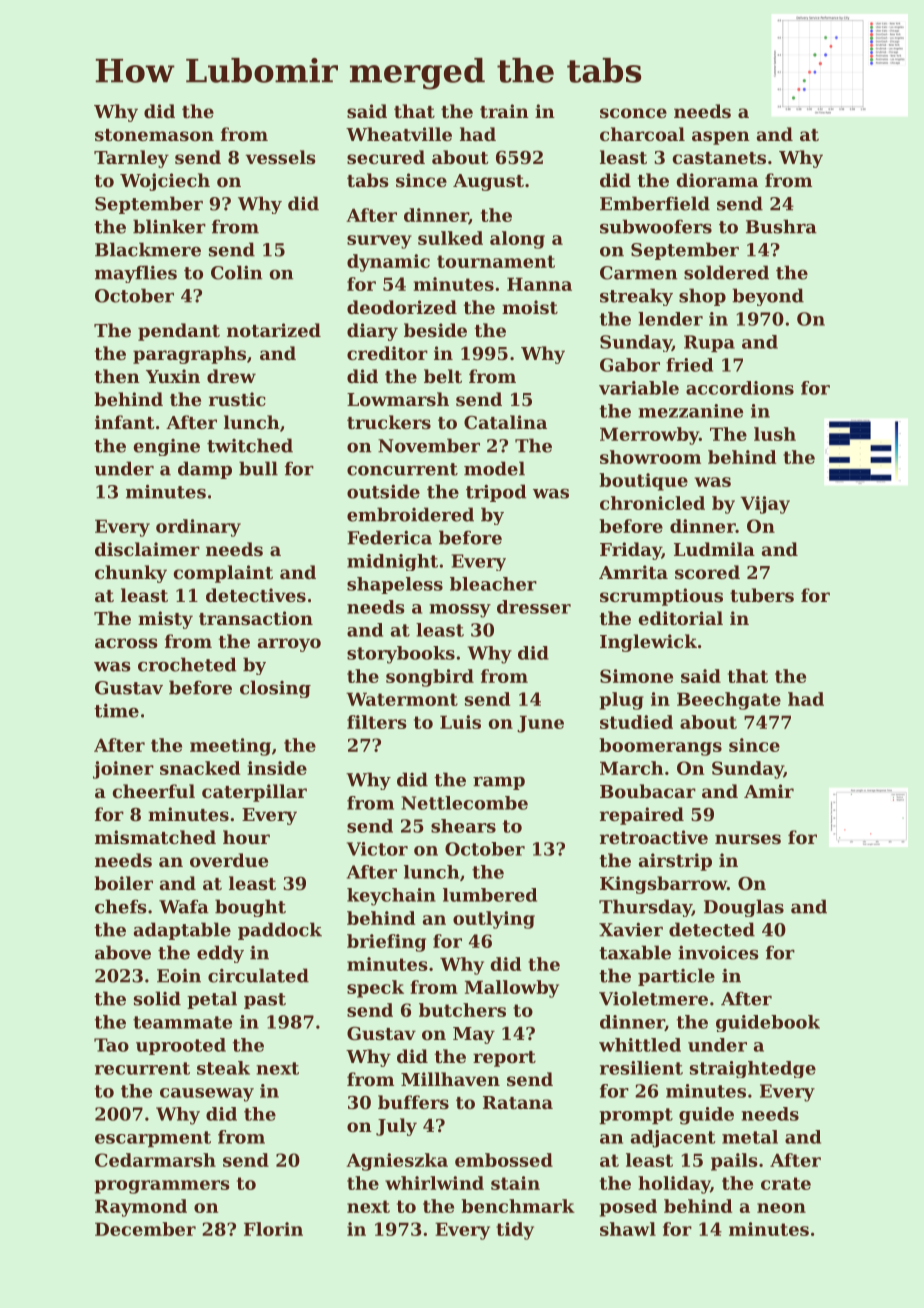  I want to click on recurrent, so click(142, 1068).
